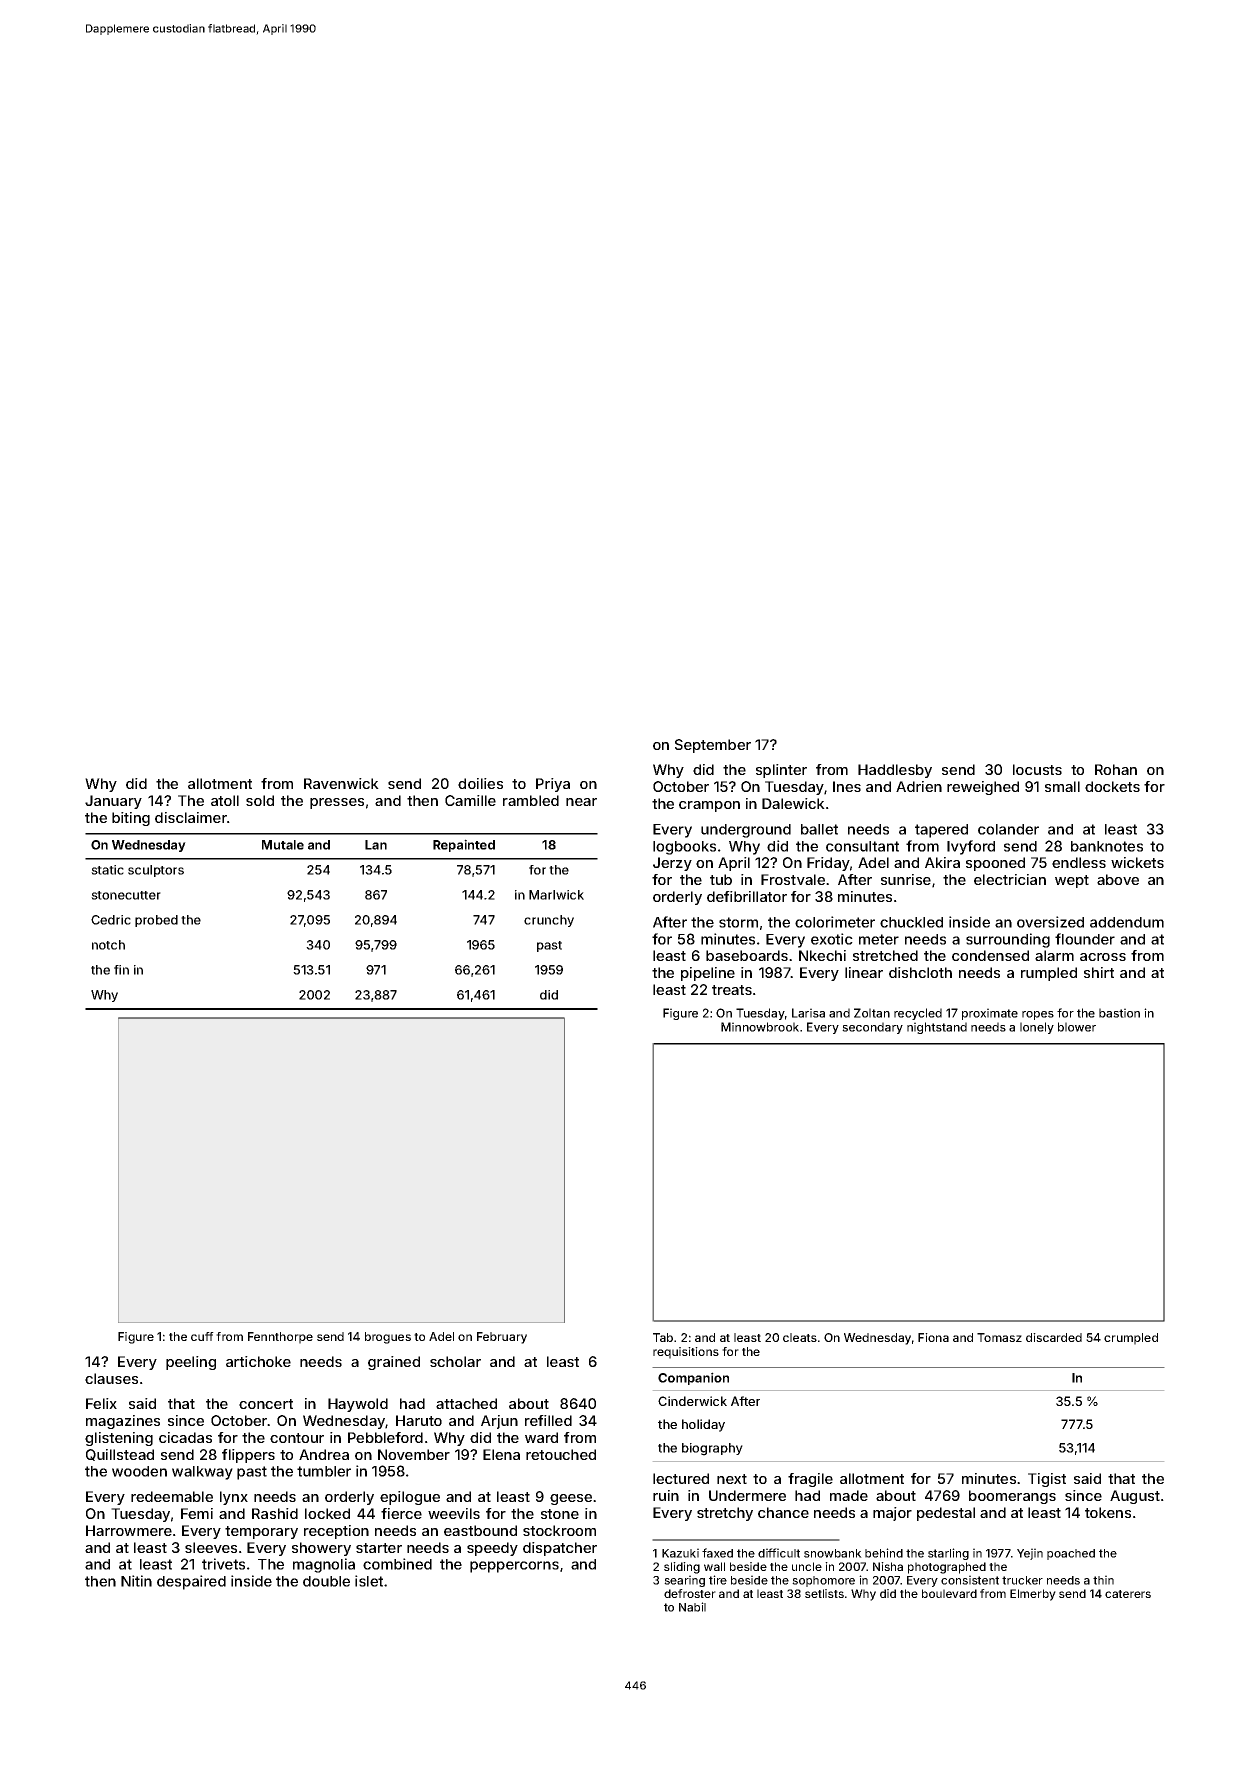  What do you see at coordinates (713, 746) in the page?
I see `September` at bounding box center [713, 746].
